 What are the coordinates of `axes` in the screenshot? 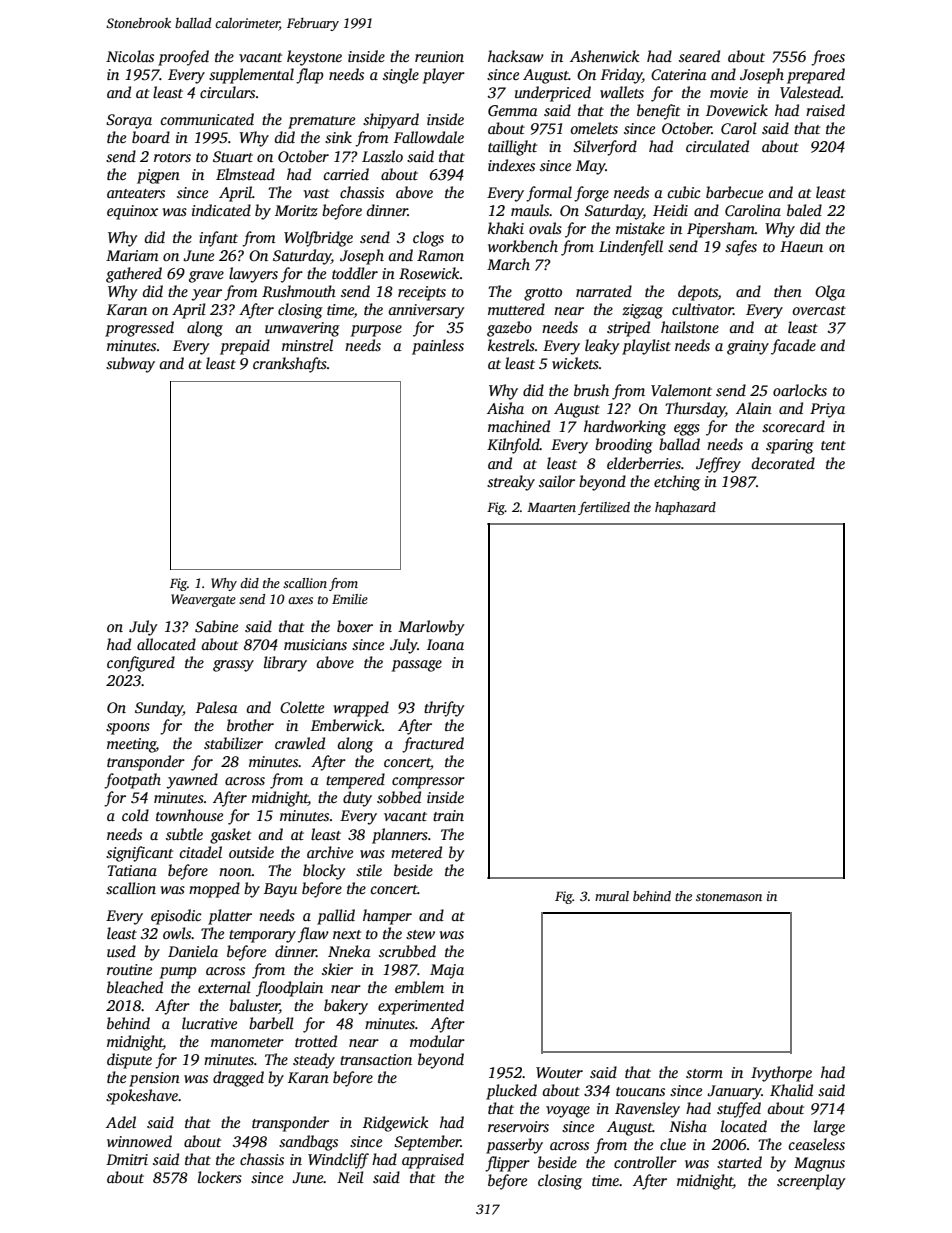 It's located at (300, 600).
